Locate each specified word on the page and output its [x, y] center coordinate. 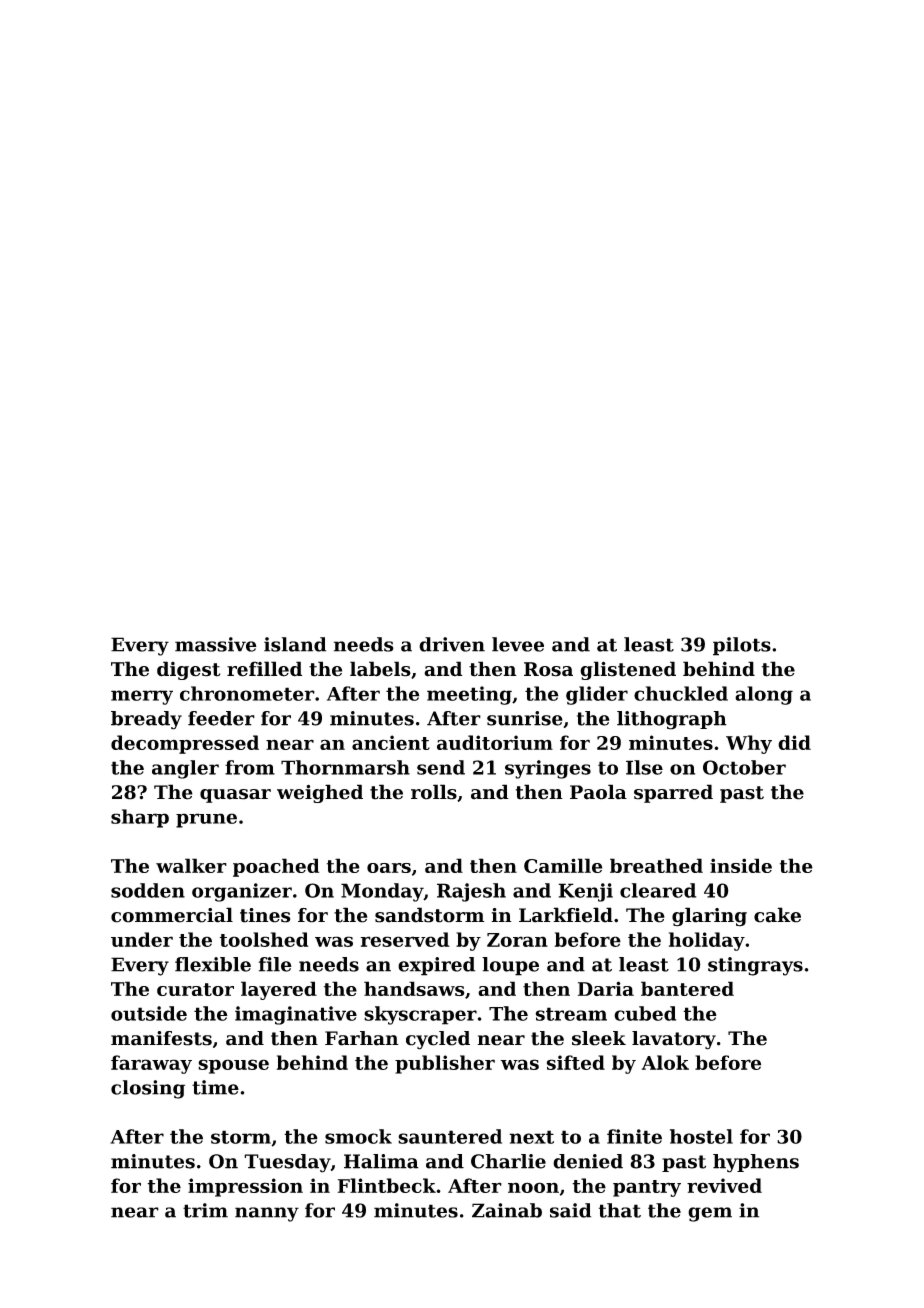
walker [191, 865]
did [794, 742]
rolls [434, 792]
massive [216, 644]
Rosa [548, 669]
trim [205, 1210]
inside [741, 865]
